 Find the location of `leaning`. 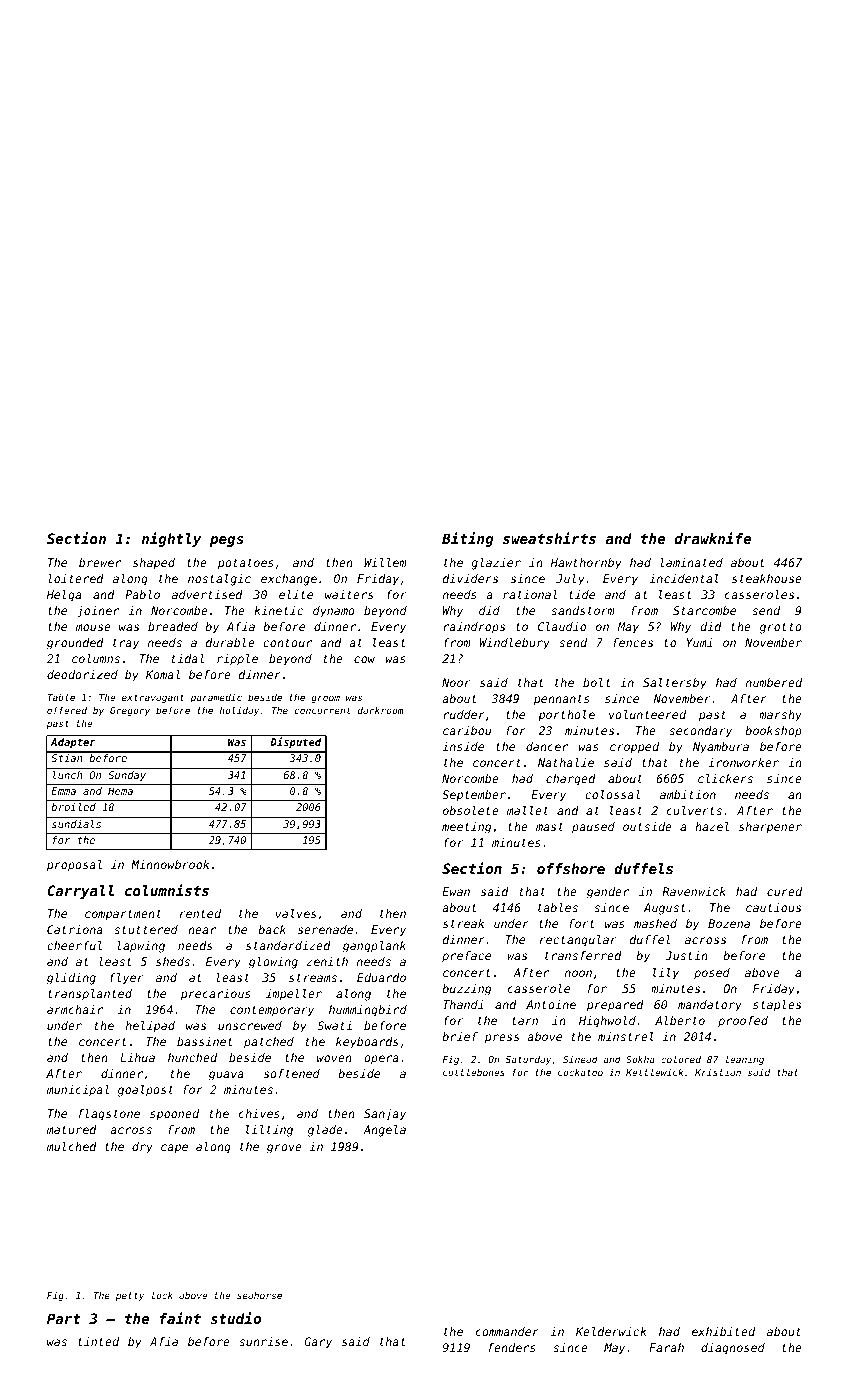

leaning is located at coordinates (745, 1060).
